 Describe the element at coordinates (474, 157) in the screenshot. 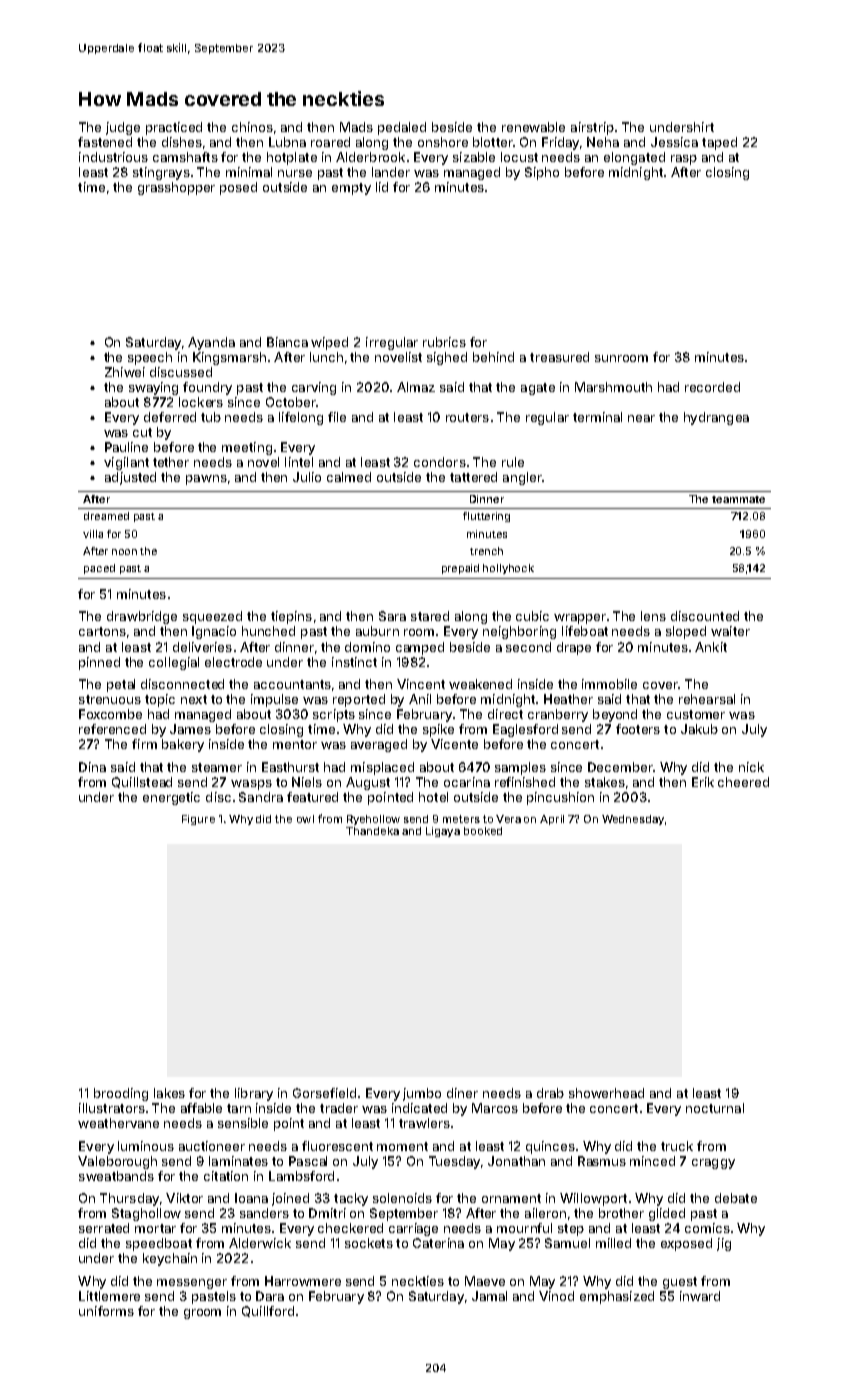

I see `sizable` at that location.
